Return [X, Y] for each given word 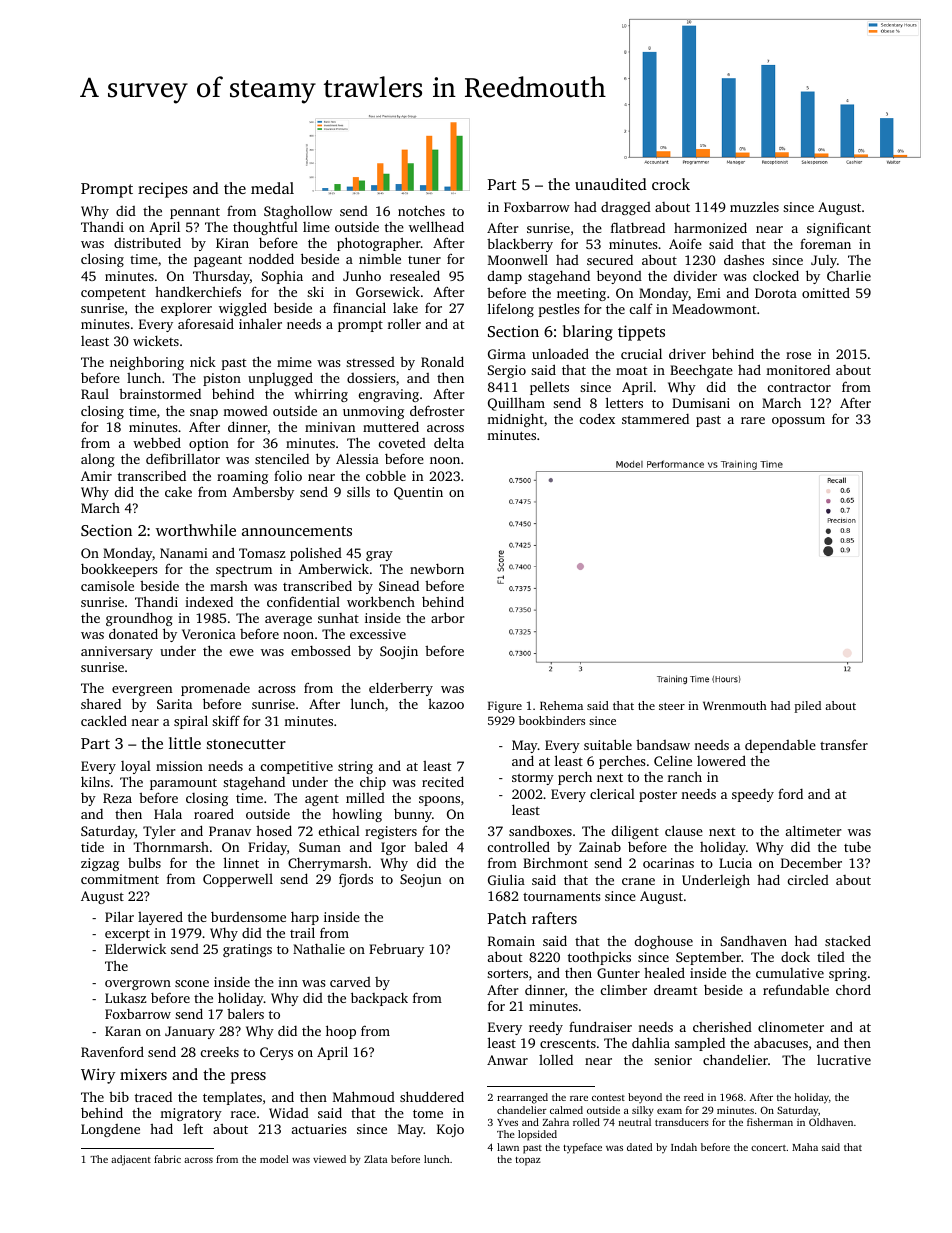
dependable [780, 746]
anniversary [117, 652]
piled [807, 707]
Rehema [561, 705]
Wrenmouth [735, 705]
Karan [123, 1031]
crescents [568, 1044]
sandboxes [540, 830]
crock [671, 184]
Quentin [418, 493]
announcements [297, 531]
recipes [163, 190]
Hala [168, 813]
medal [272, 188]
